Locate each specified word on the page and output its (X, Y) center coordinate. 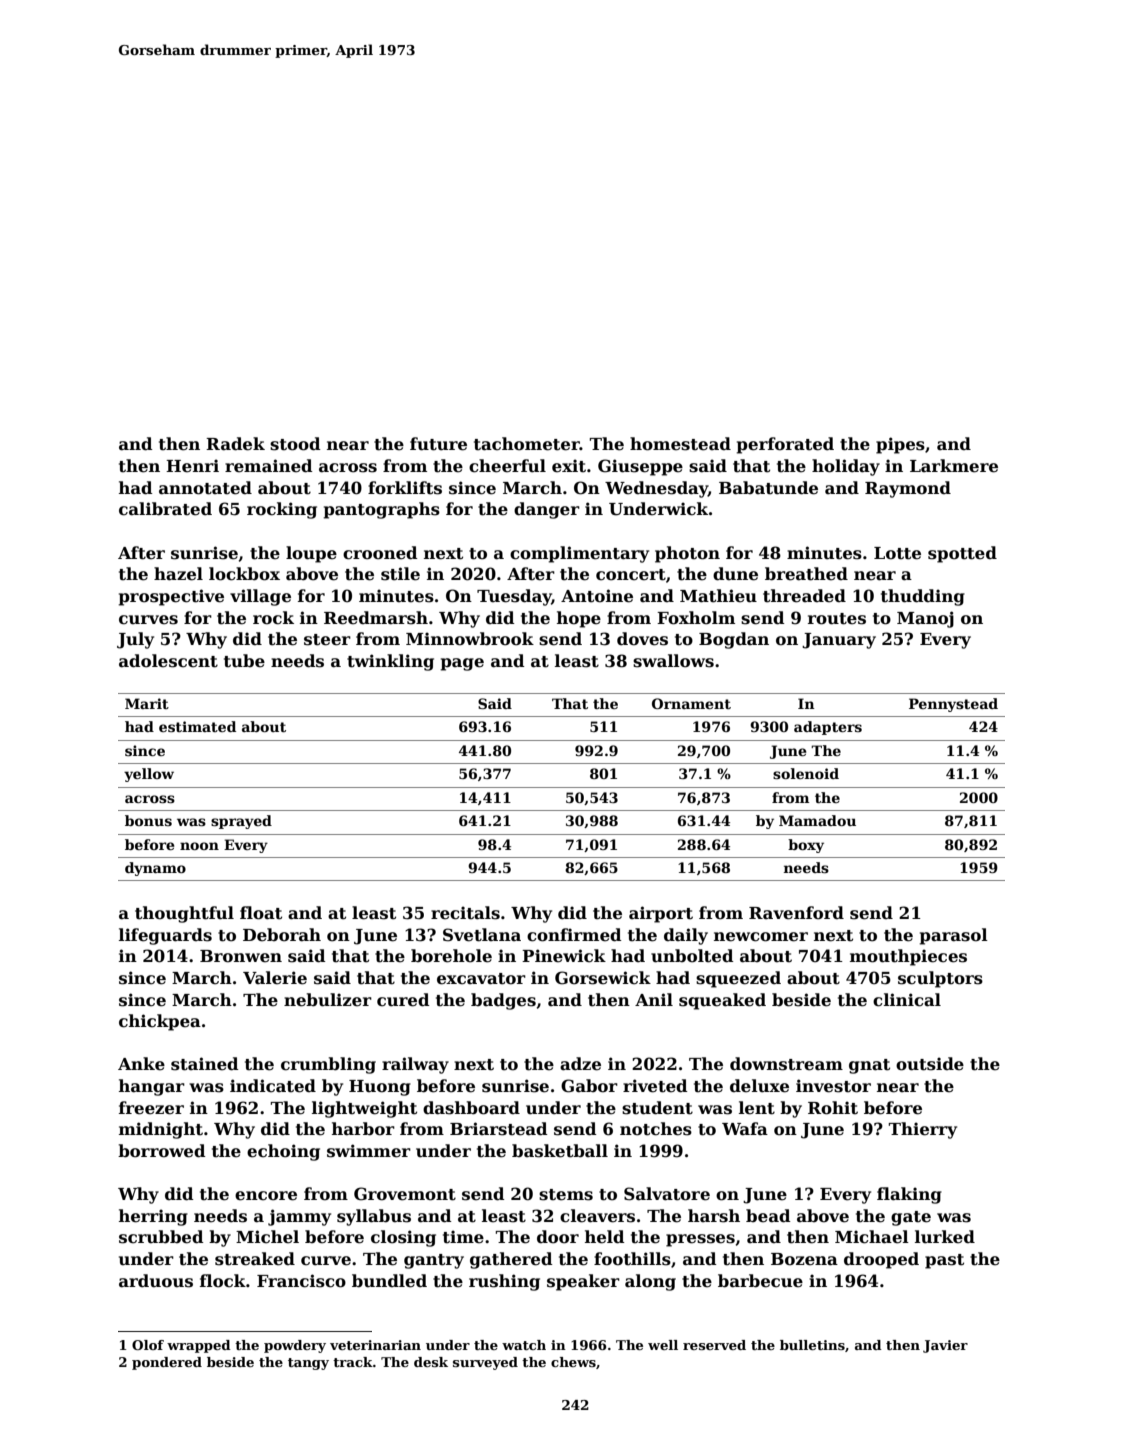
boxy (806, 846)
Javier (945, 1346)
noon (199, 846)
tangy (308, 1364)
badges (503, 1001)
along (650, 1282)
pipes (900, 445)
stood (295, 444)
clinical (907, 1000)
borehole (451, 956)
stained (205, 1064)
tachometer (527, 444)
